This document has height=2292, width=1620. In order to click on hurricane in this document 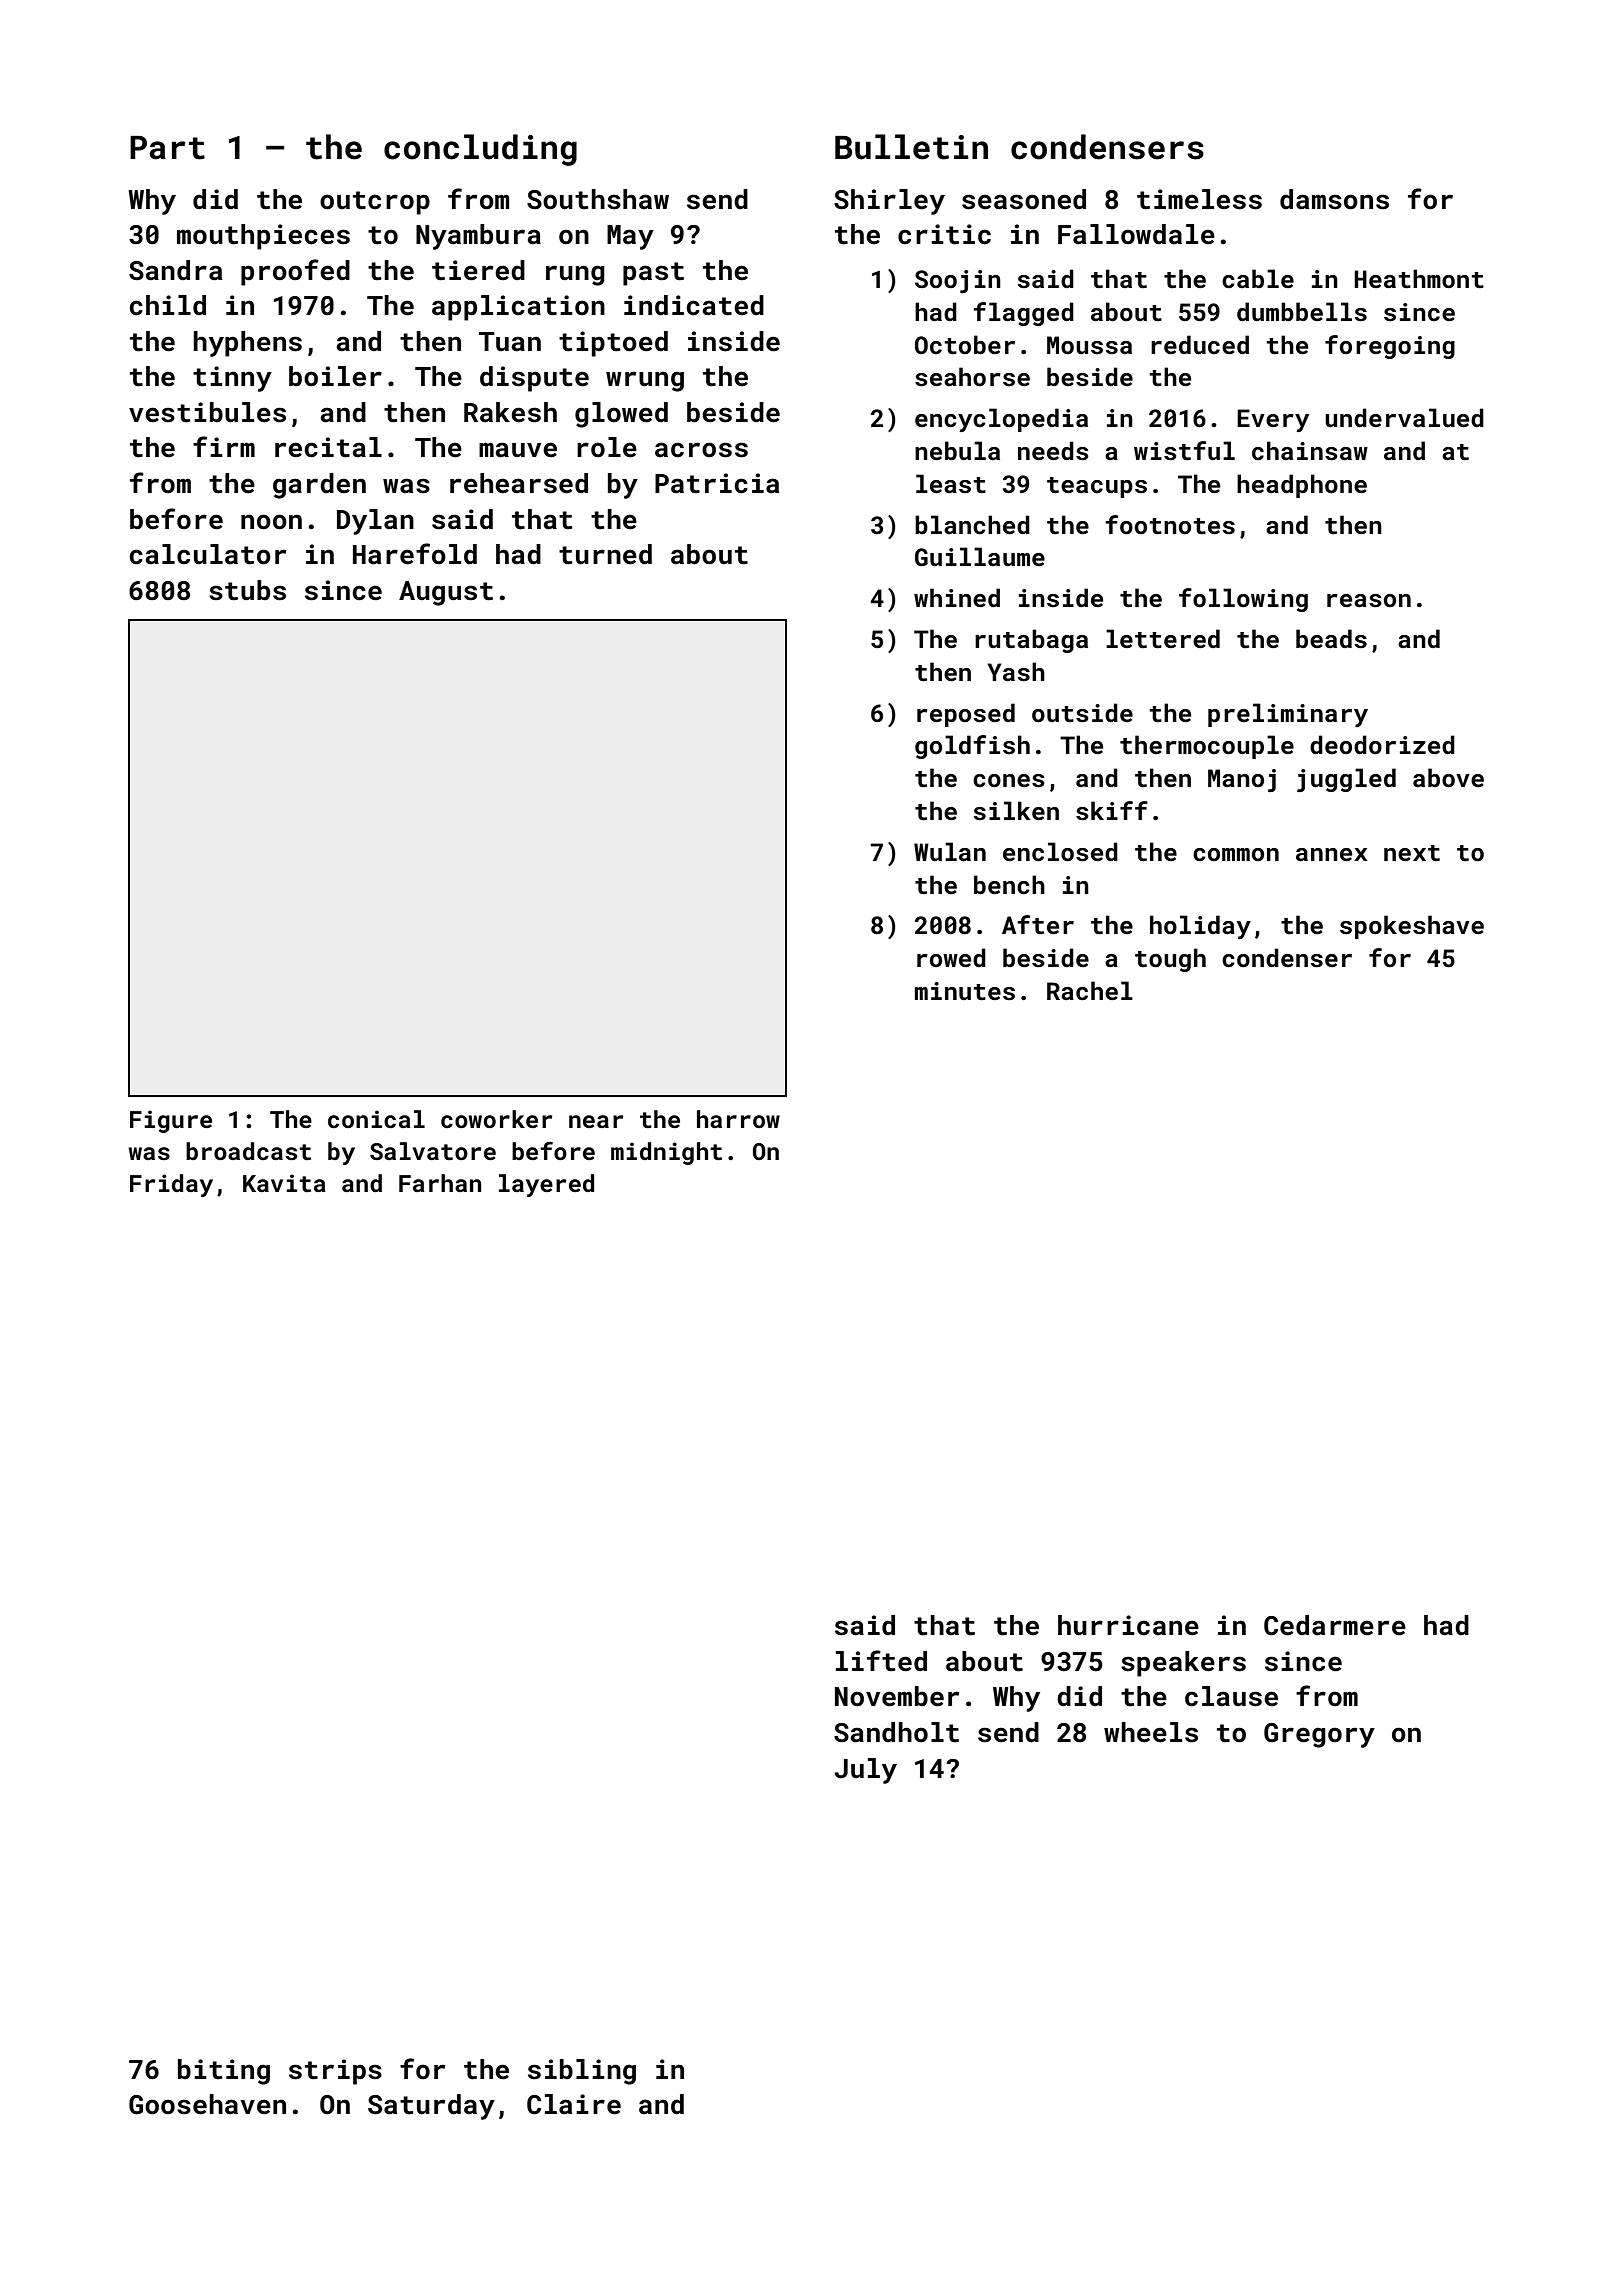, I will do `click(1128, 1625)`.
